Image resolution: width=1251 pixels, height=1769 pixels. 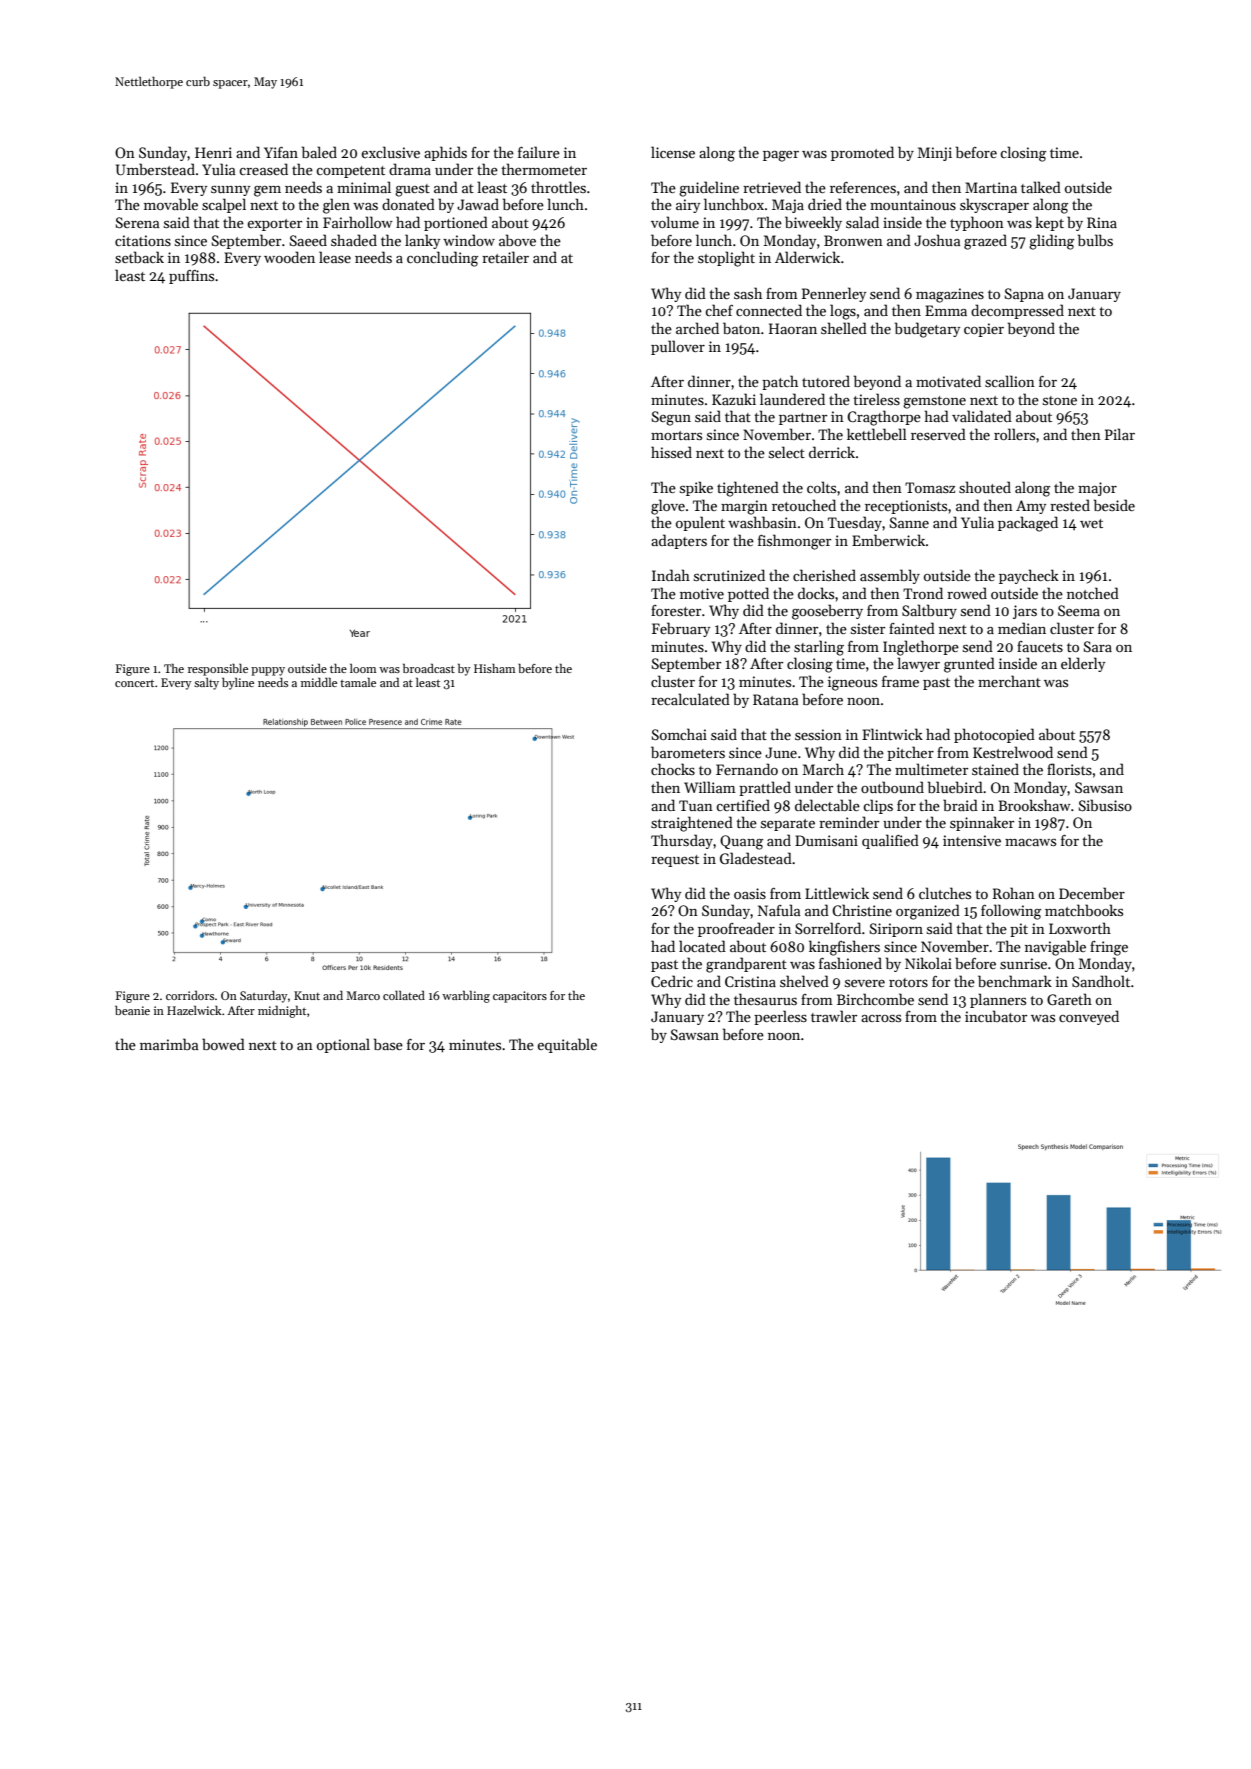 What do you see at coordinates (363, 668) in the screenshot?
I see `loom` at bounding box center [363, 668].
